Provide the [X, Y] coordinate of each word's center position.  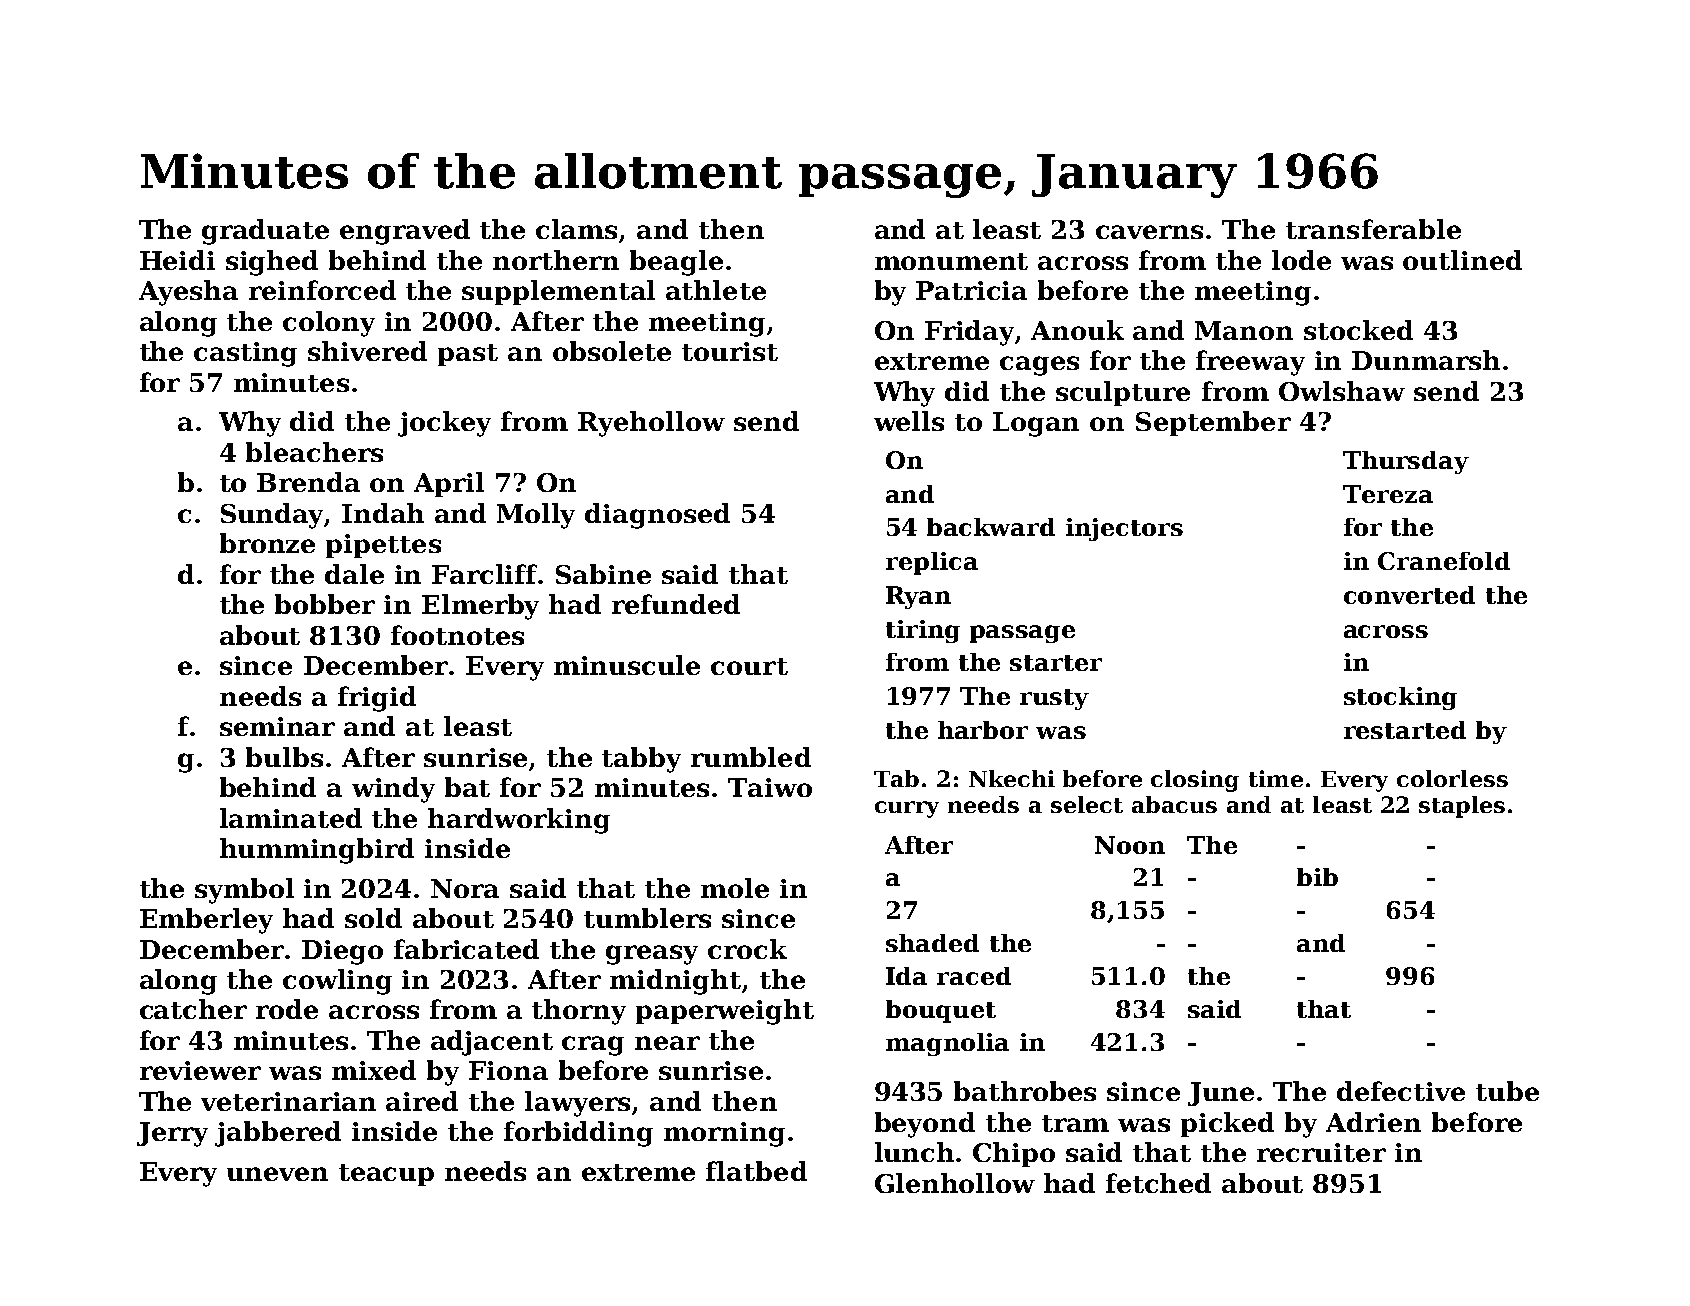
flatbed [756, 1171]
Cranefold [1444, 561]
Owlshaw [1342, 391]
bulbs [284, 757]
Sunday [273, 516]
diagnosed [657, 516]
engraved [405, 232]
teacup [386, 1175]
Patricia [971, 290]
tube [1507, 1091]
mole [735, 888]
